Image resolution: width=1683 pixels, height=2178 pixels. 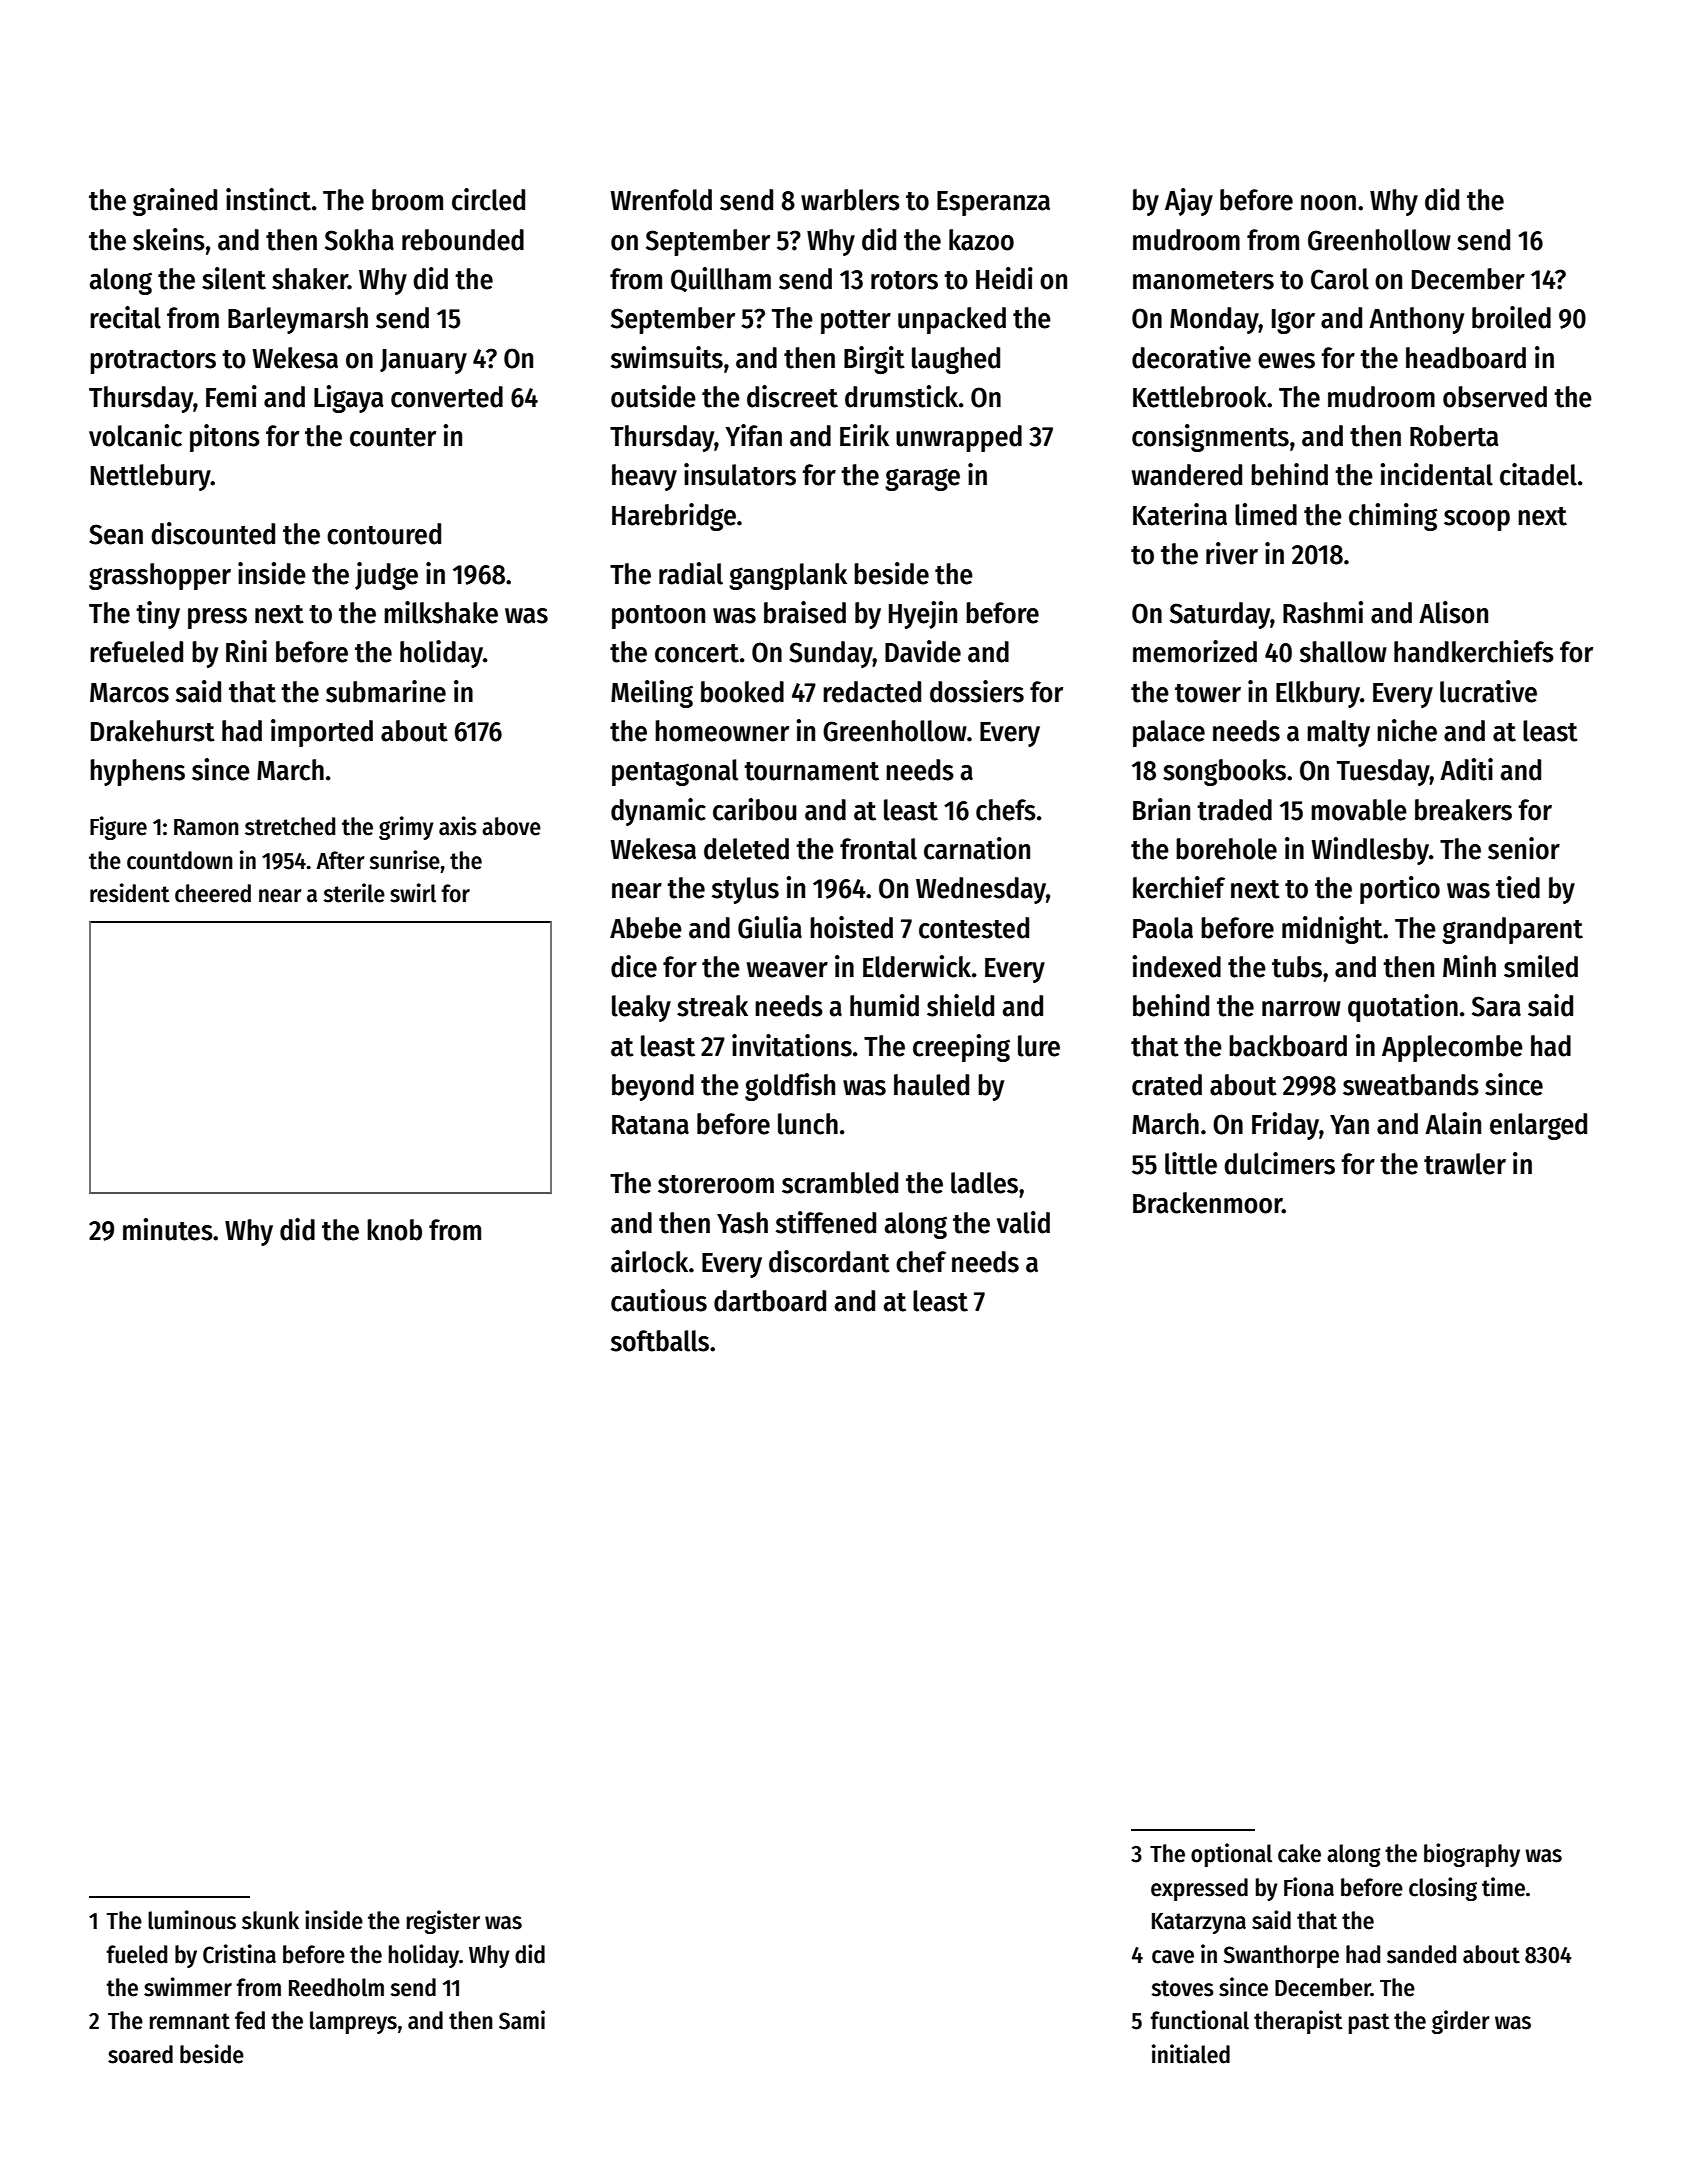 What do you see at coordinates (1466, 358) in the screenshot?
I see `headboard` at bounding box center [1466, 358].
